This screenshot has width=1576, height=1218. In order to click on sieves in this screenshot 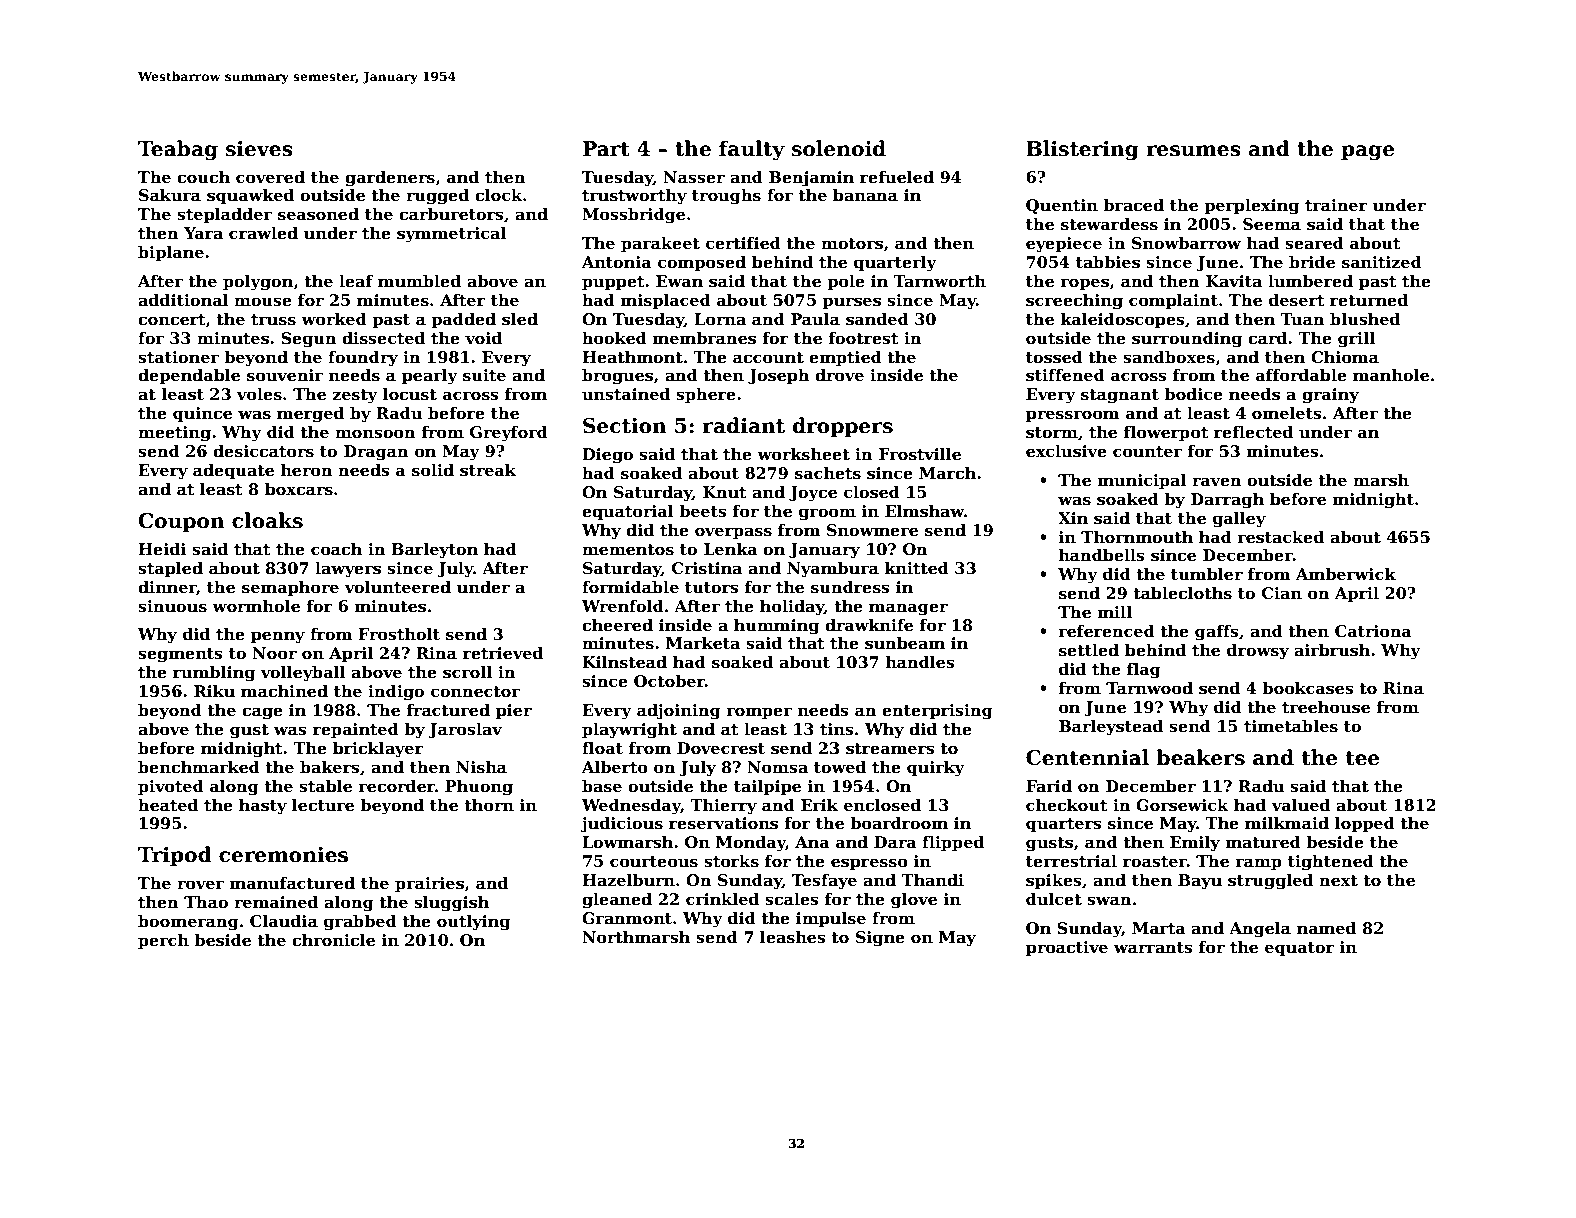, I will do `click(259, 149)`.
